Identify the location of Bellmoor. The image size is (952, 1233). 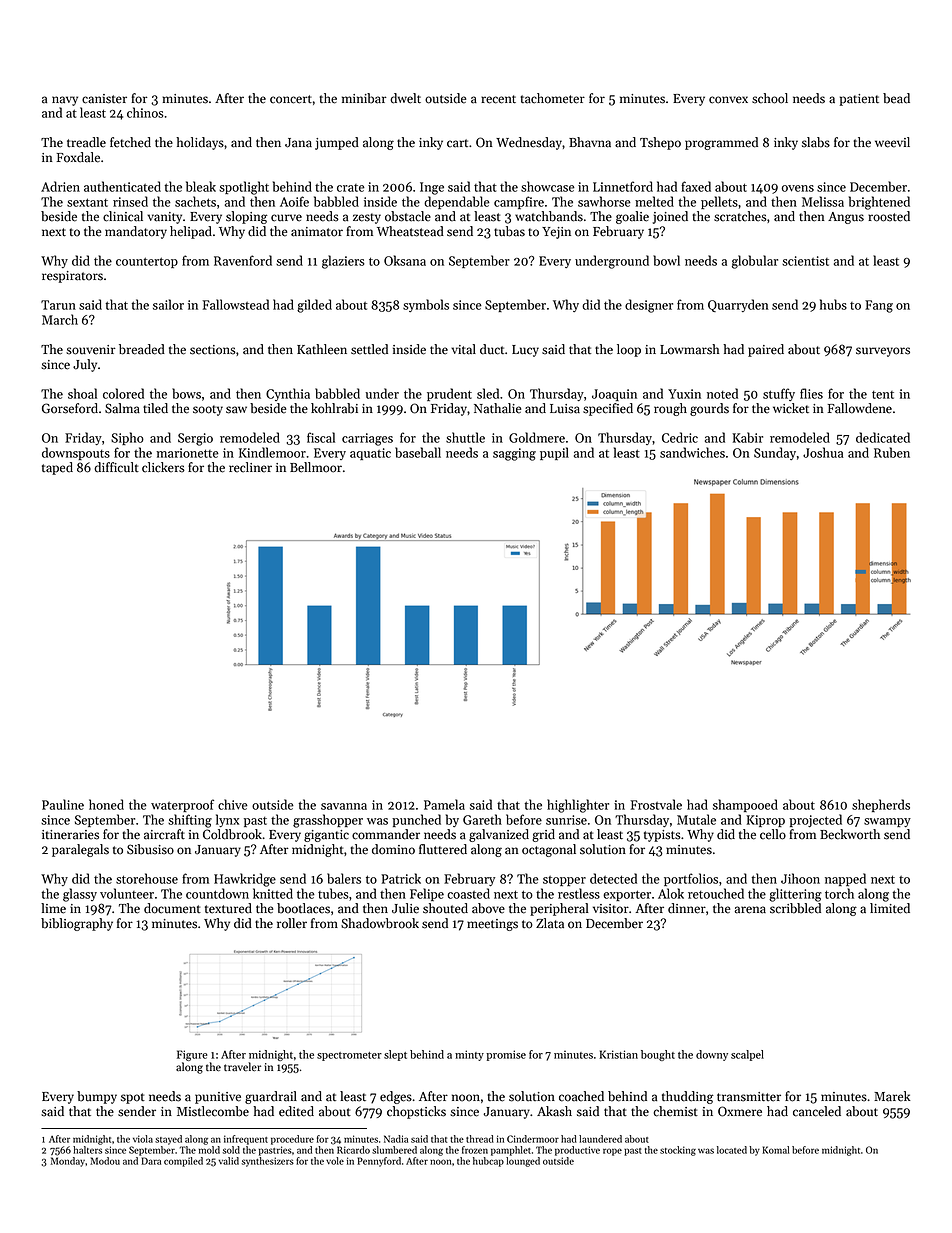
(316, 467).
